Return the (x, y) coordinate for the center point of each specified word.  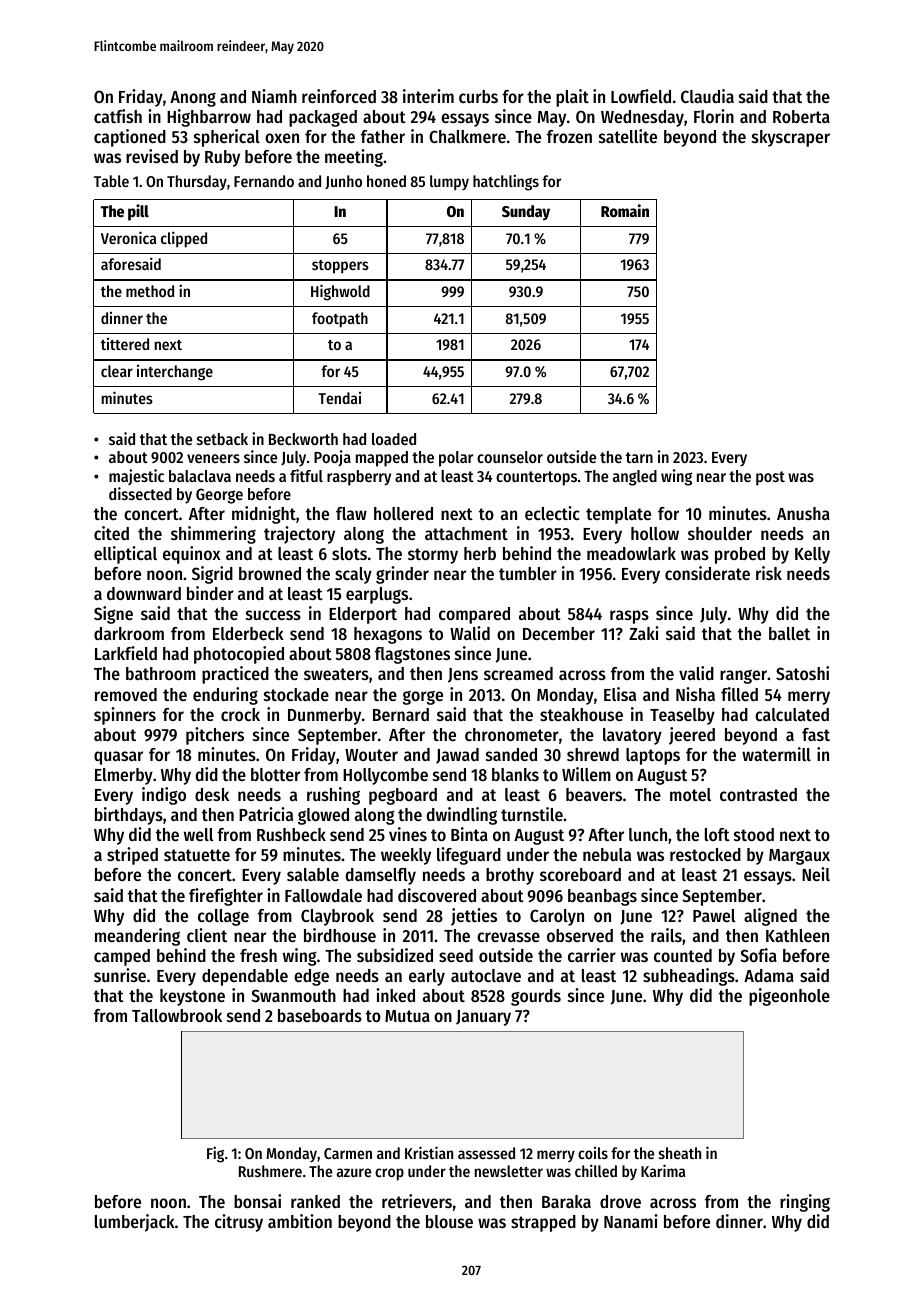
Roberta (801, 116)
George (219, 496)
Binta (469, 834)
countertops (536, 478)
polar (456, 459)
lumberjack (135, 1223)
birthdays (129, 816)
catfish (118, 116)
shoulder (720, 533)
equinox (192, 555)
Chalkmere (467, 136)
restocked (705, 854)
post (770, 478)
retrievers (417, 1201)
